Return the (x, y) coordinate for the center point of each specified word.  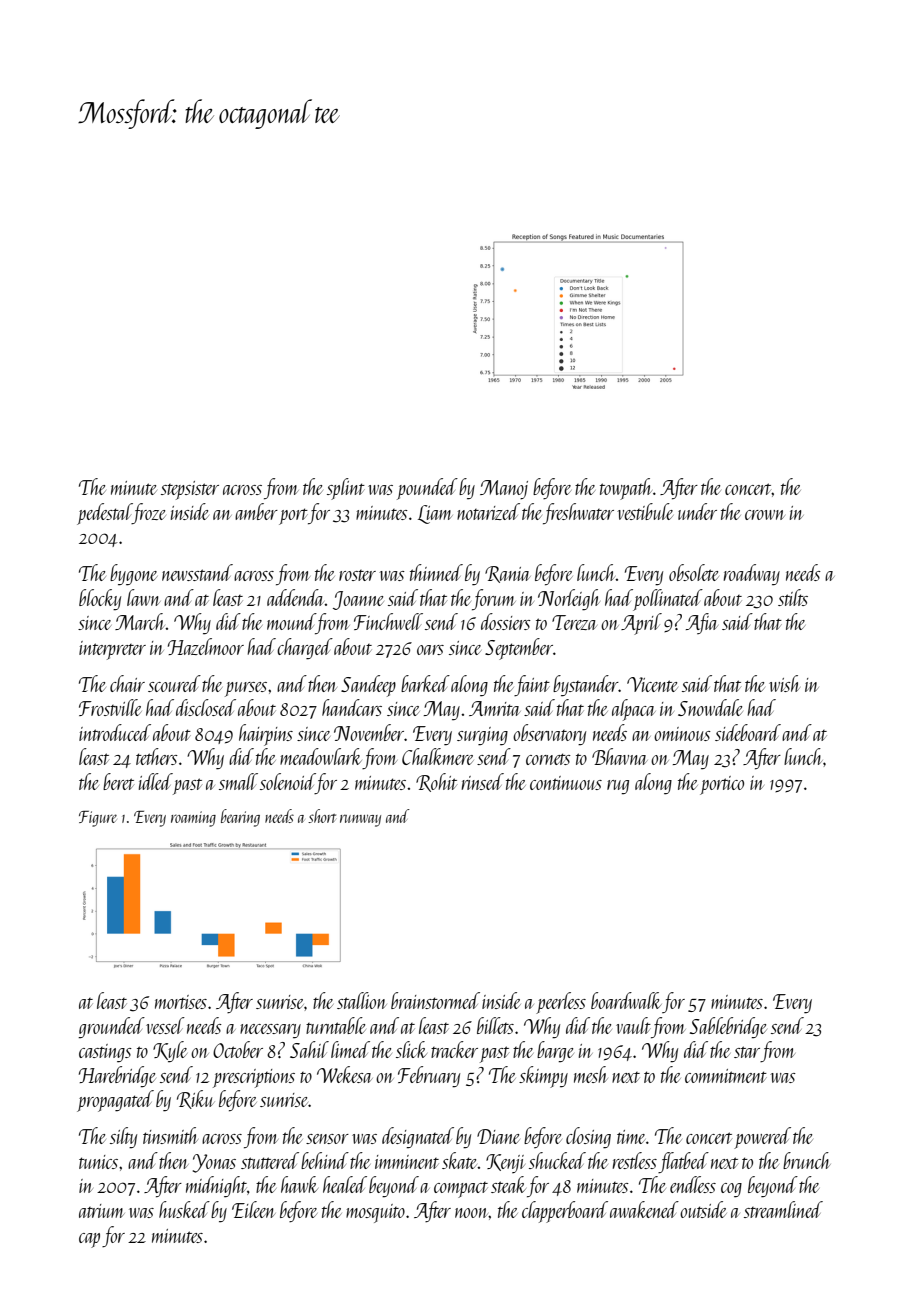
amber (256, 511)
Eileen (254, 1209)
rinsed (483, 781)
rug (618, 787)
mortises (181, 1002)
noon (472, 1213)
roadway (752, 575)
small (238, 781)
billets (495, 1025)
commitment (726, 1076)
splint (346, 489)
